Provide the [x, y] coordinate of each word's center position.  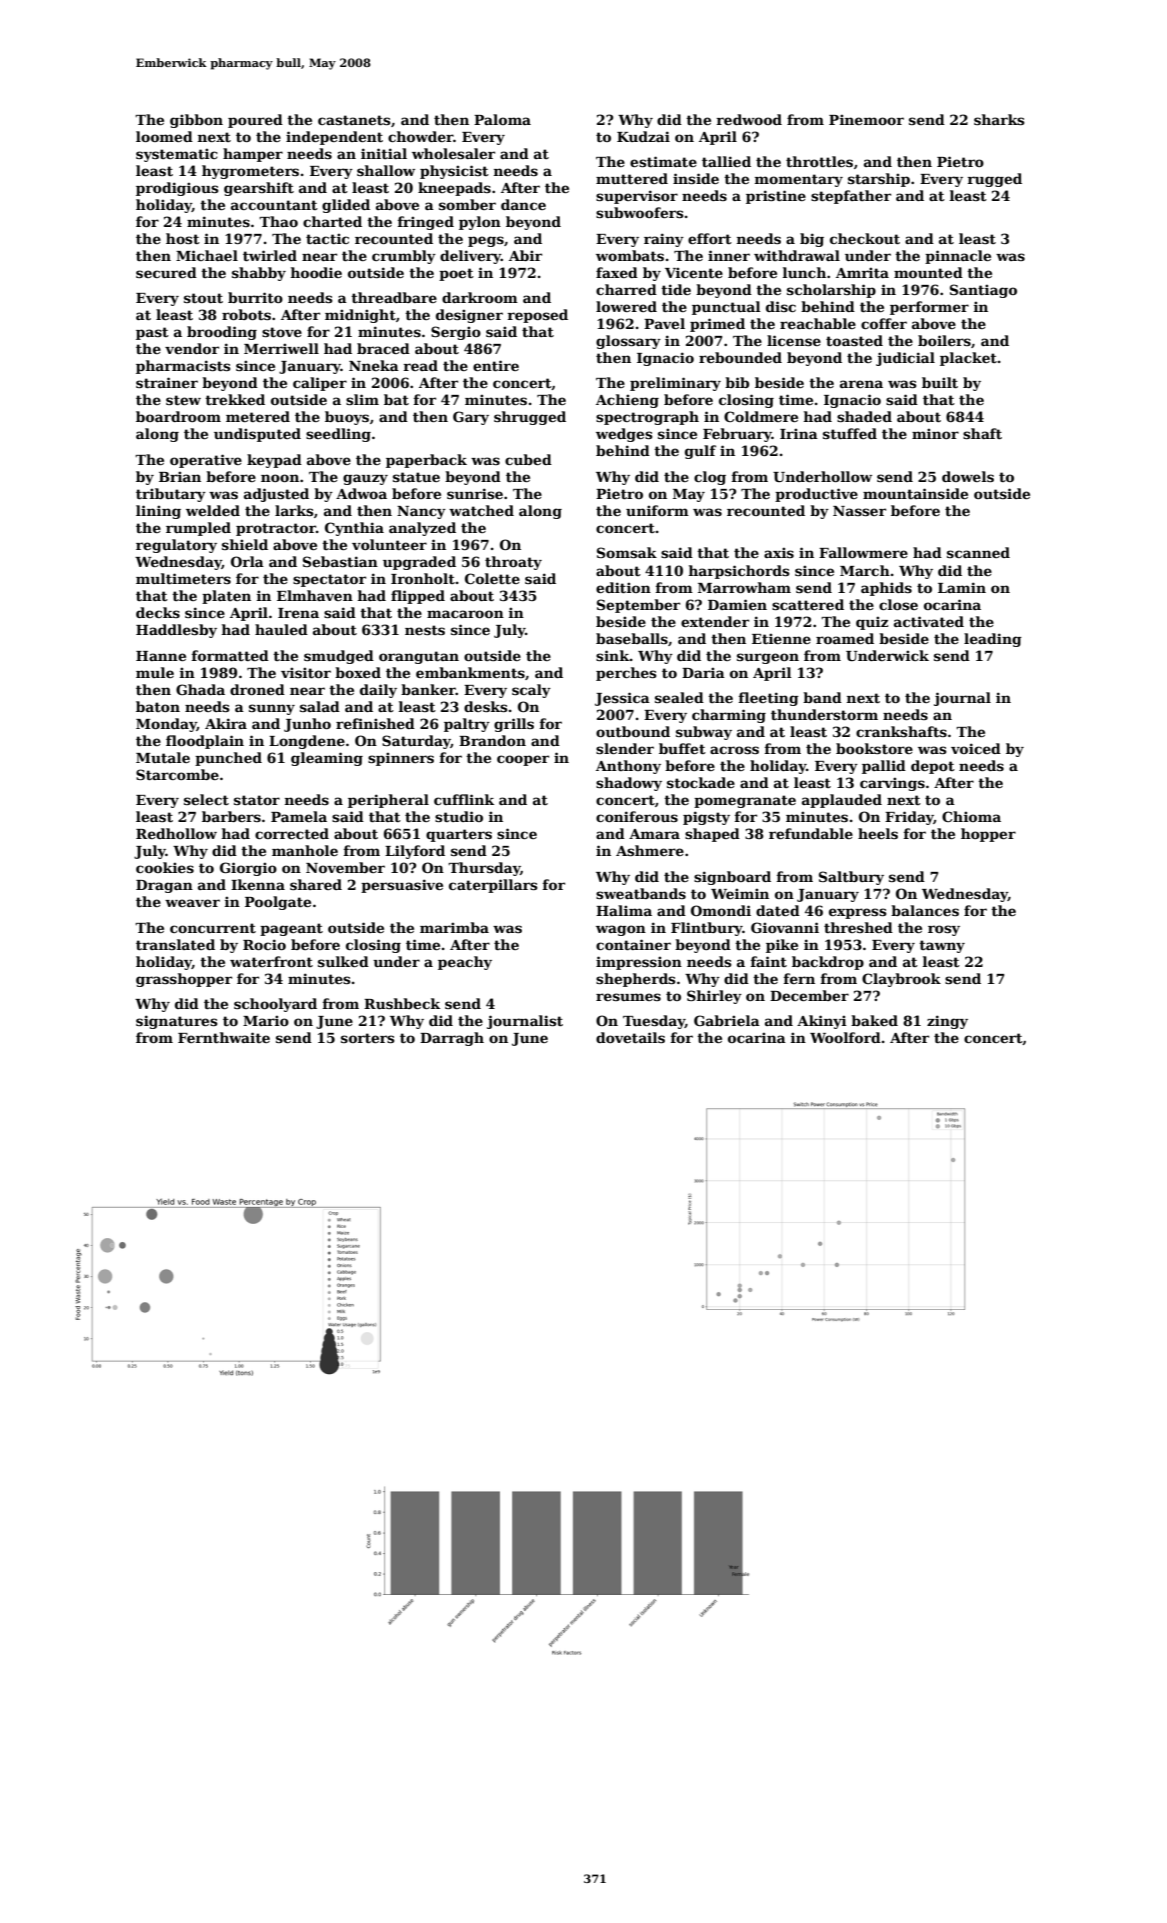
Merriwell [281, 348]
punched [228, 759]
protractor [276, 529]
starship [879, 180]
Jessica [622, 699]
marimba [454, 927]
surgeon [768, 658]
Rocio [264, 944]
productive [816, 495]
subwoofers [640, 212]
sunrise [475, 493]
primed [717, 325]
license [794, 340]
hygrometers [250, 172]
